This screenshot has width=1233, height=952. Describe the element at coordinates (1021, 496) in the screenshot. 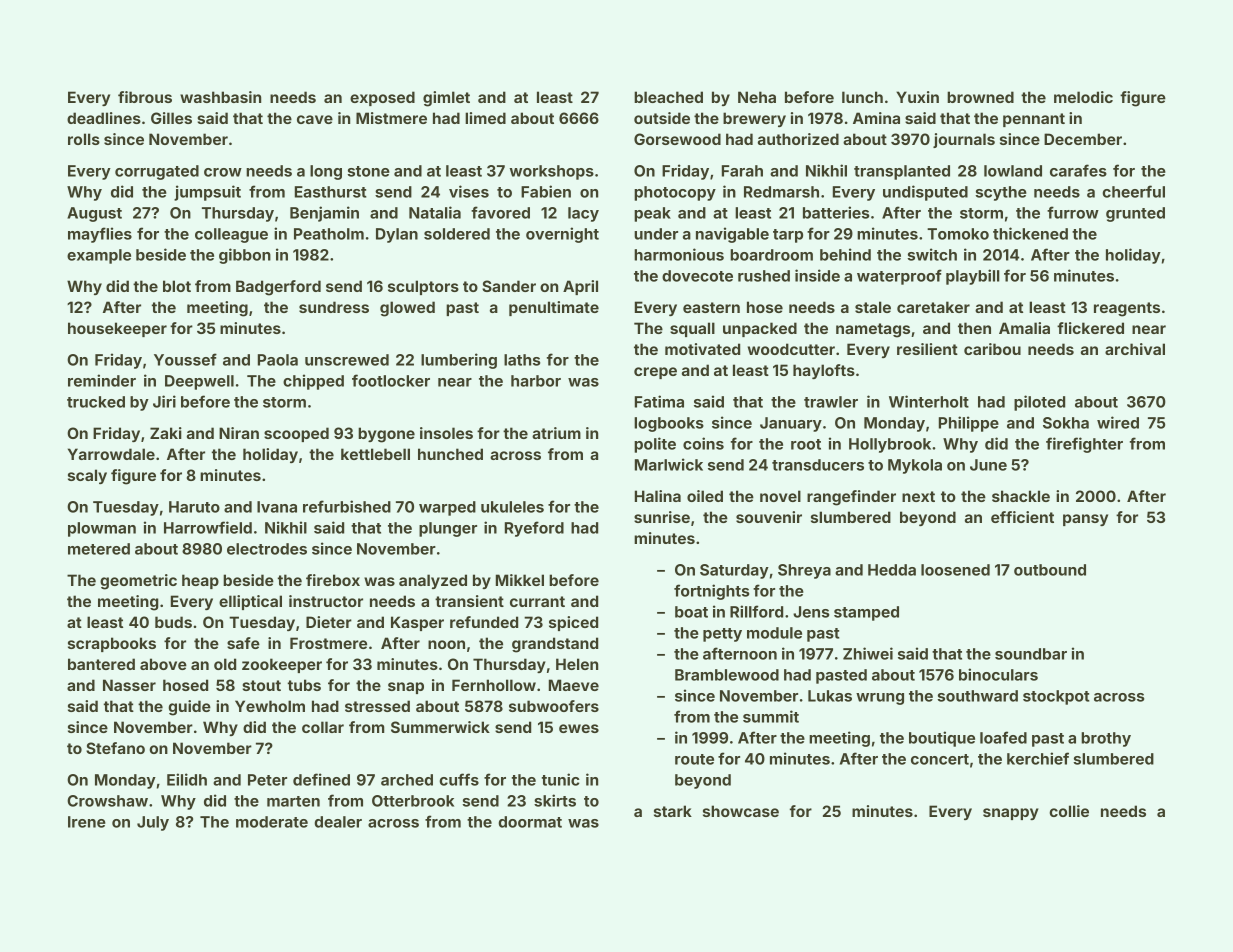

I see `shackle` at that location.
